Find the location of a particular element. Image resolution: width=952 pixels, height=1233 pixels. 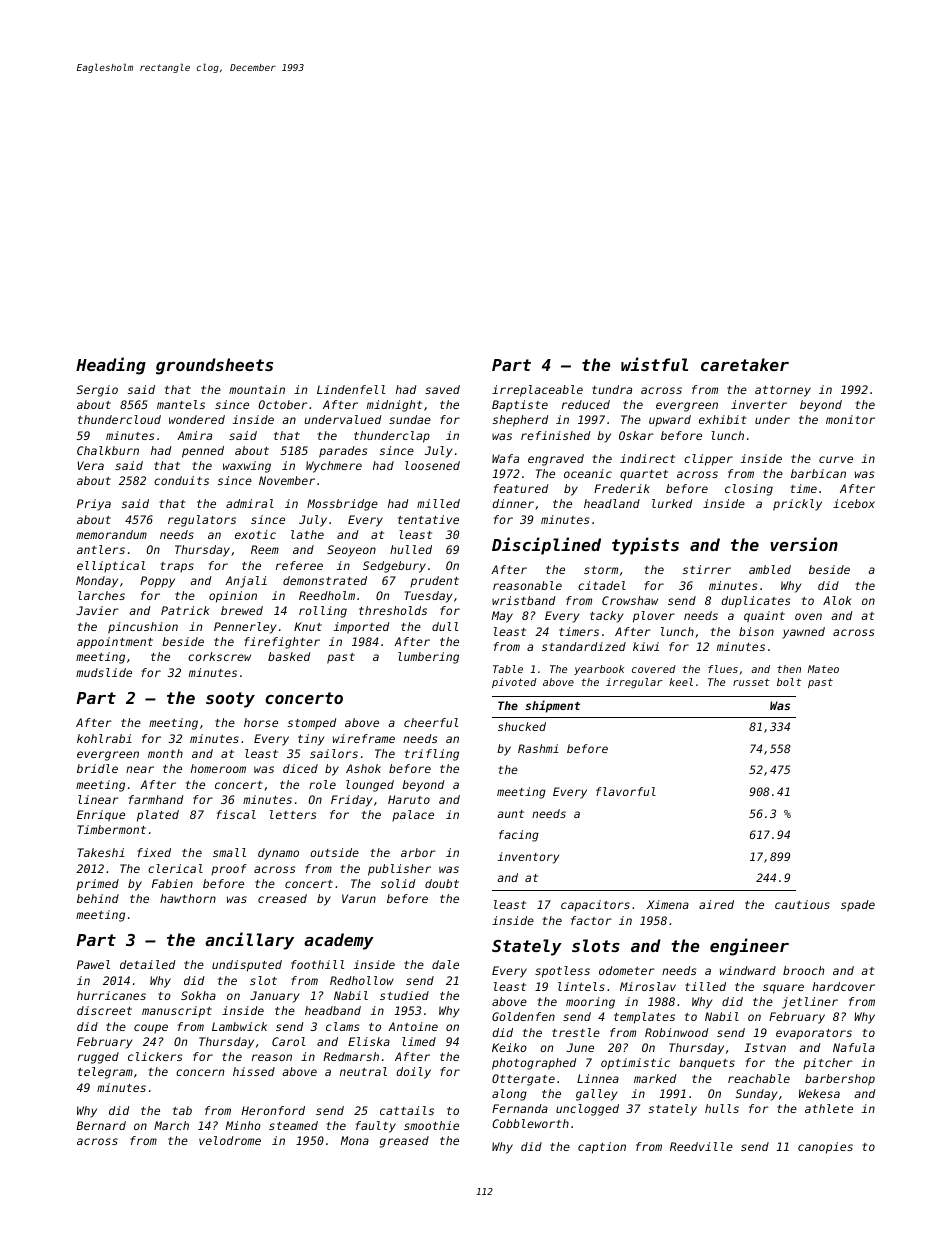

smoothie is located at coordinates (431, 1125).
